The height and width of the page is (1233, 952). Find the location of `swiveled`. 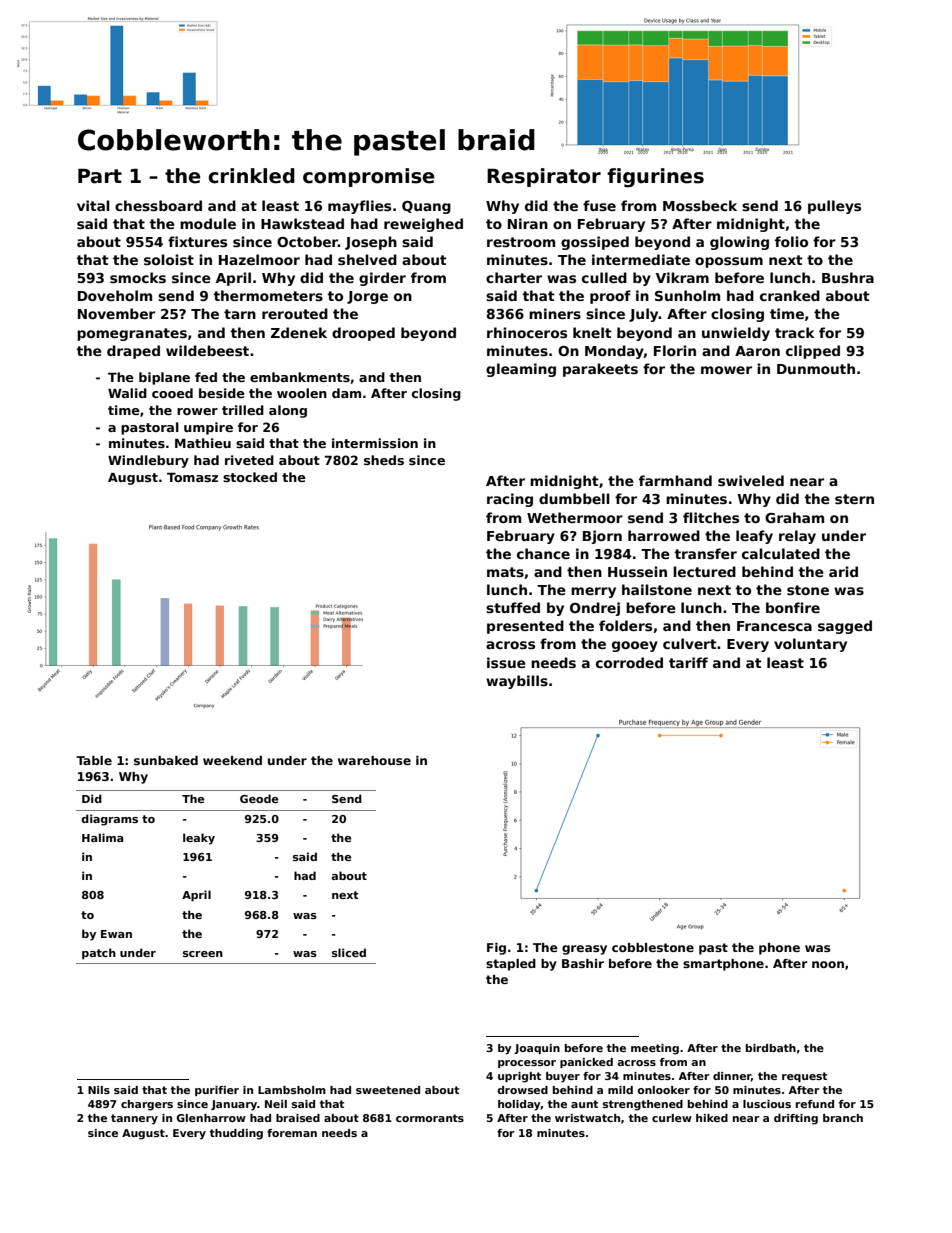

swiveled is located at coordinates (751, 480).
